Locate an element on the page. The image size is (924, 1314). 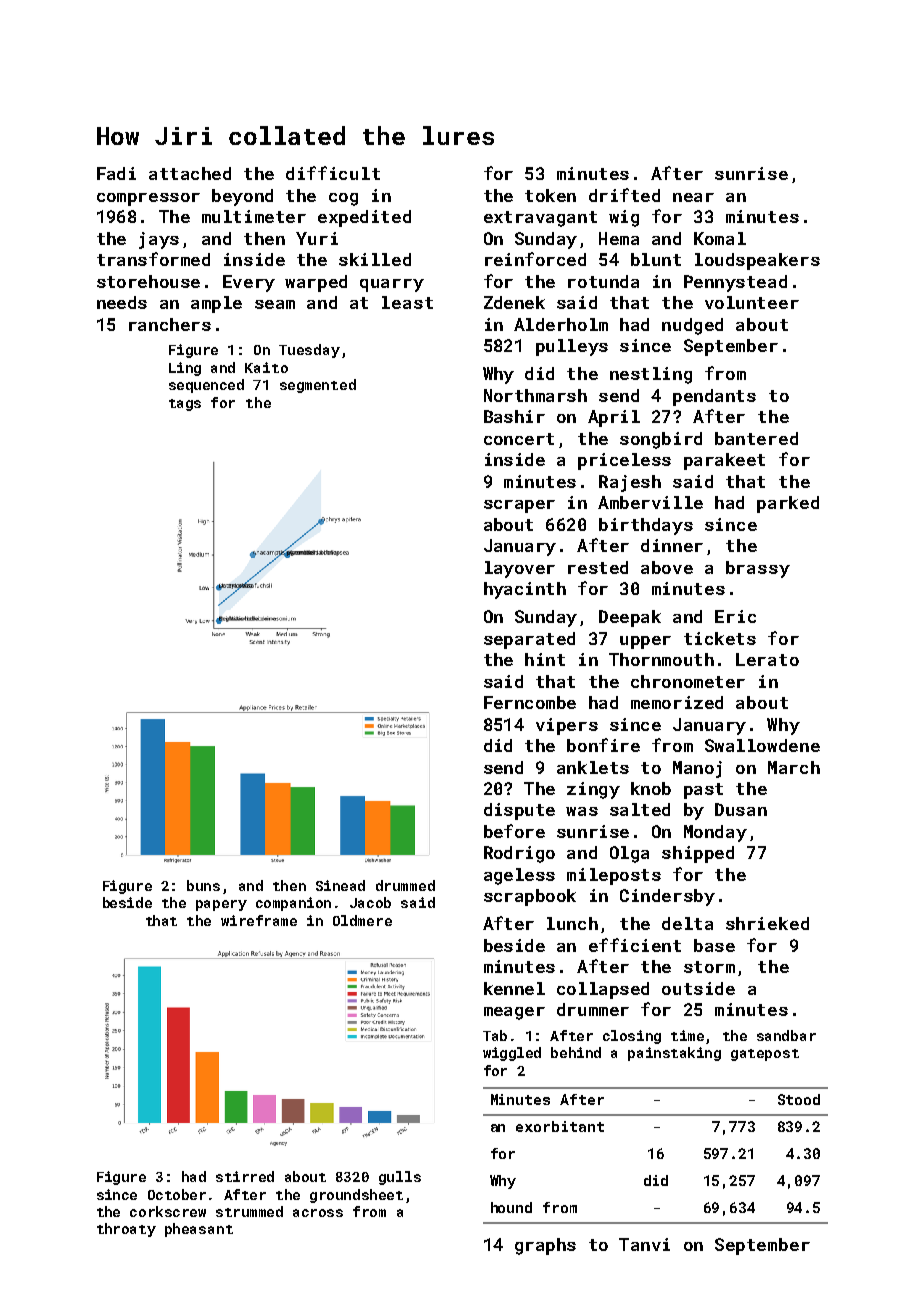
stirred is located at coordinates (245, 1176).
